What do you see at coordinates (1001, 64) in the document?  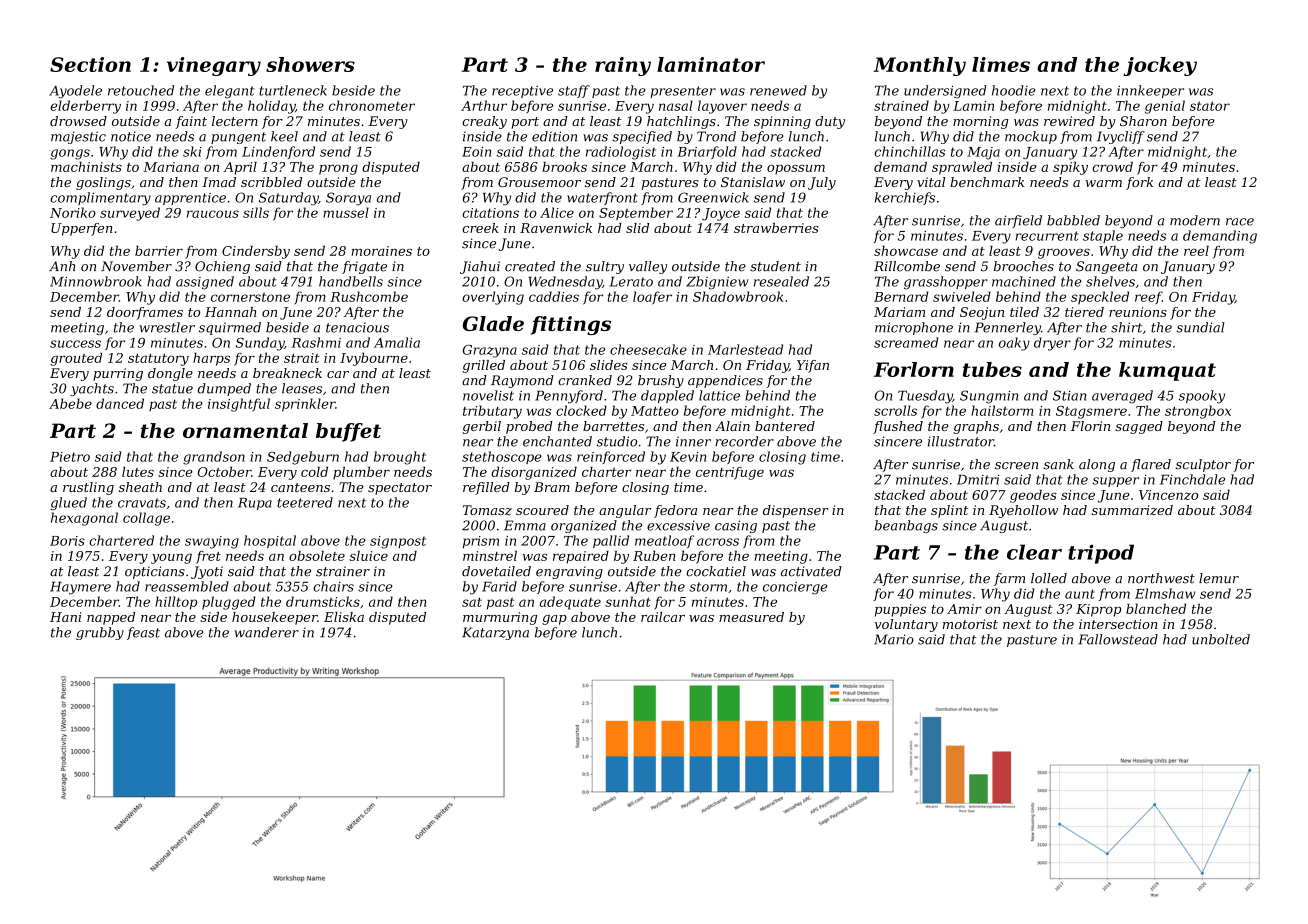 I see `limes` at bounding box center [1001, 64].
